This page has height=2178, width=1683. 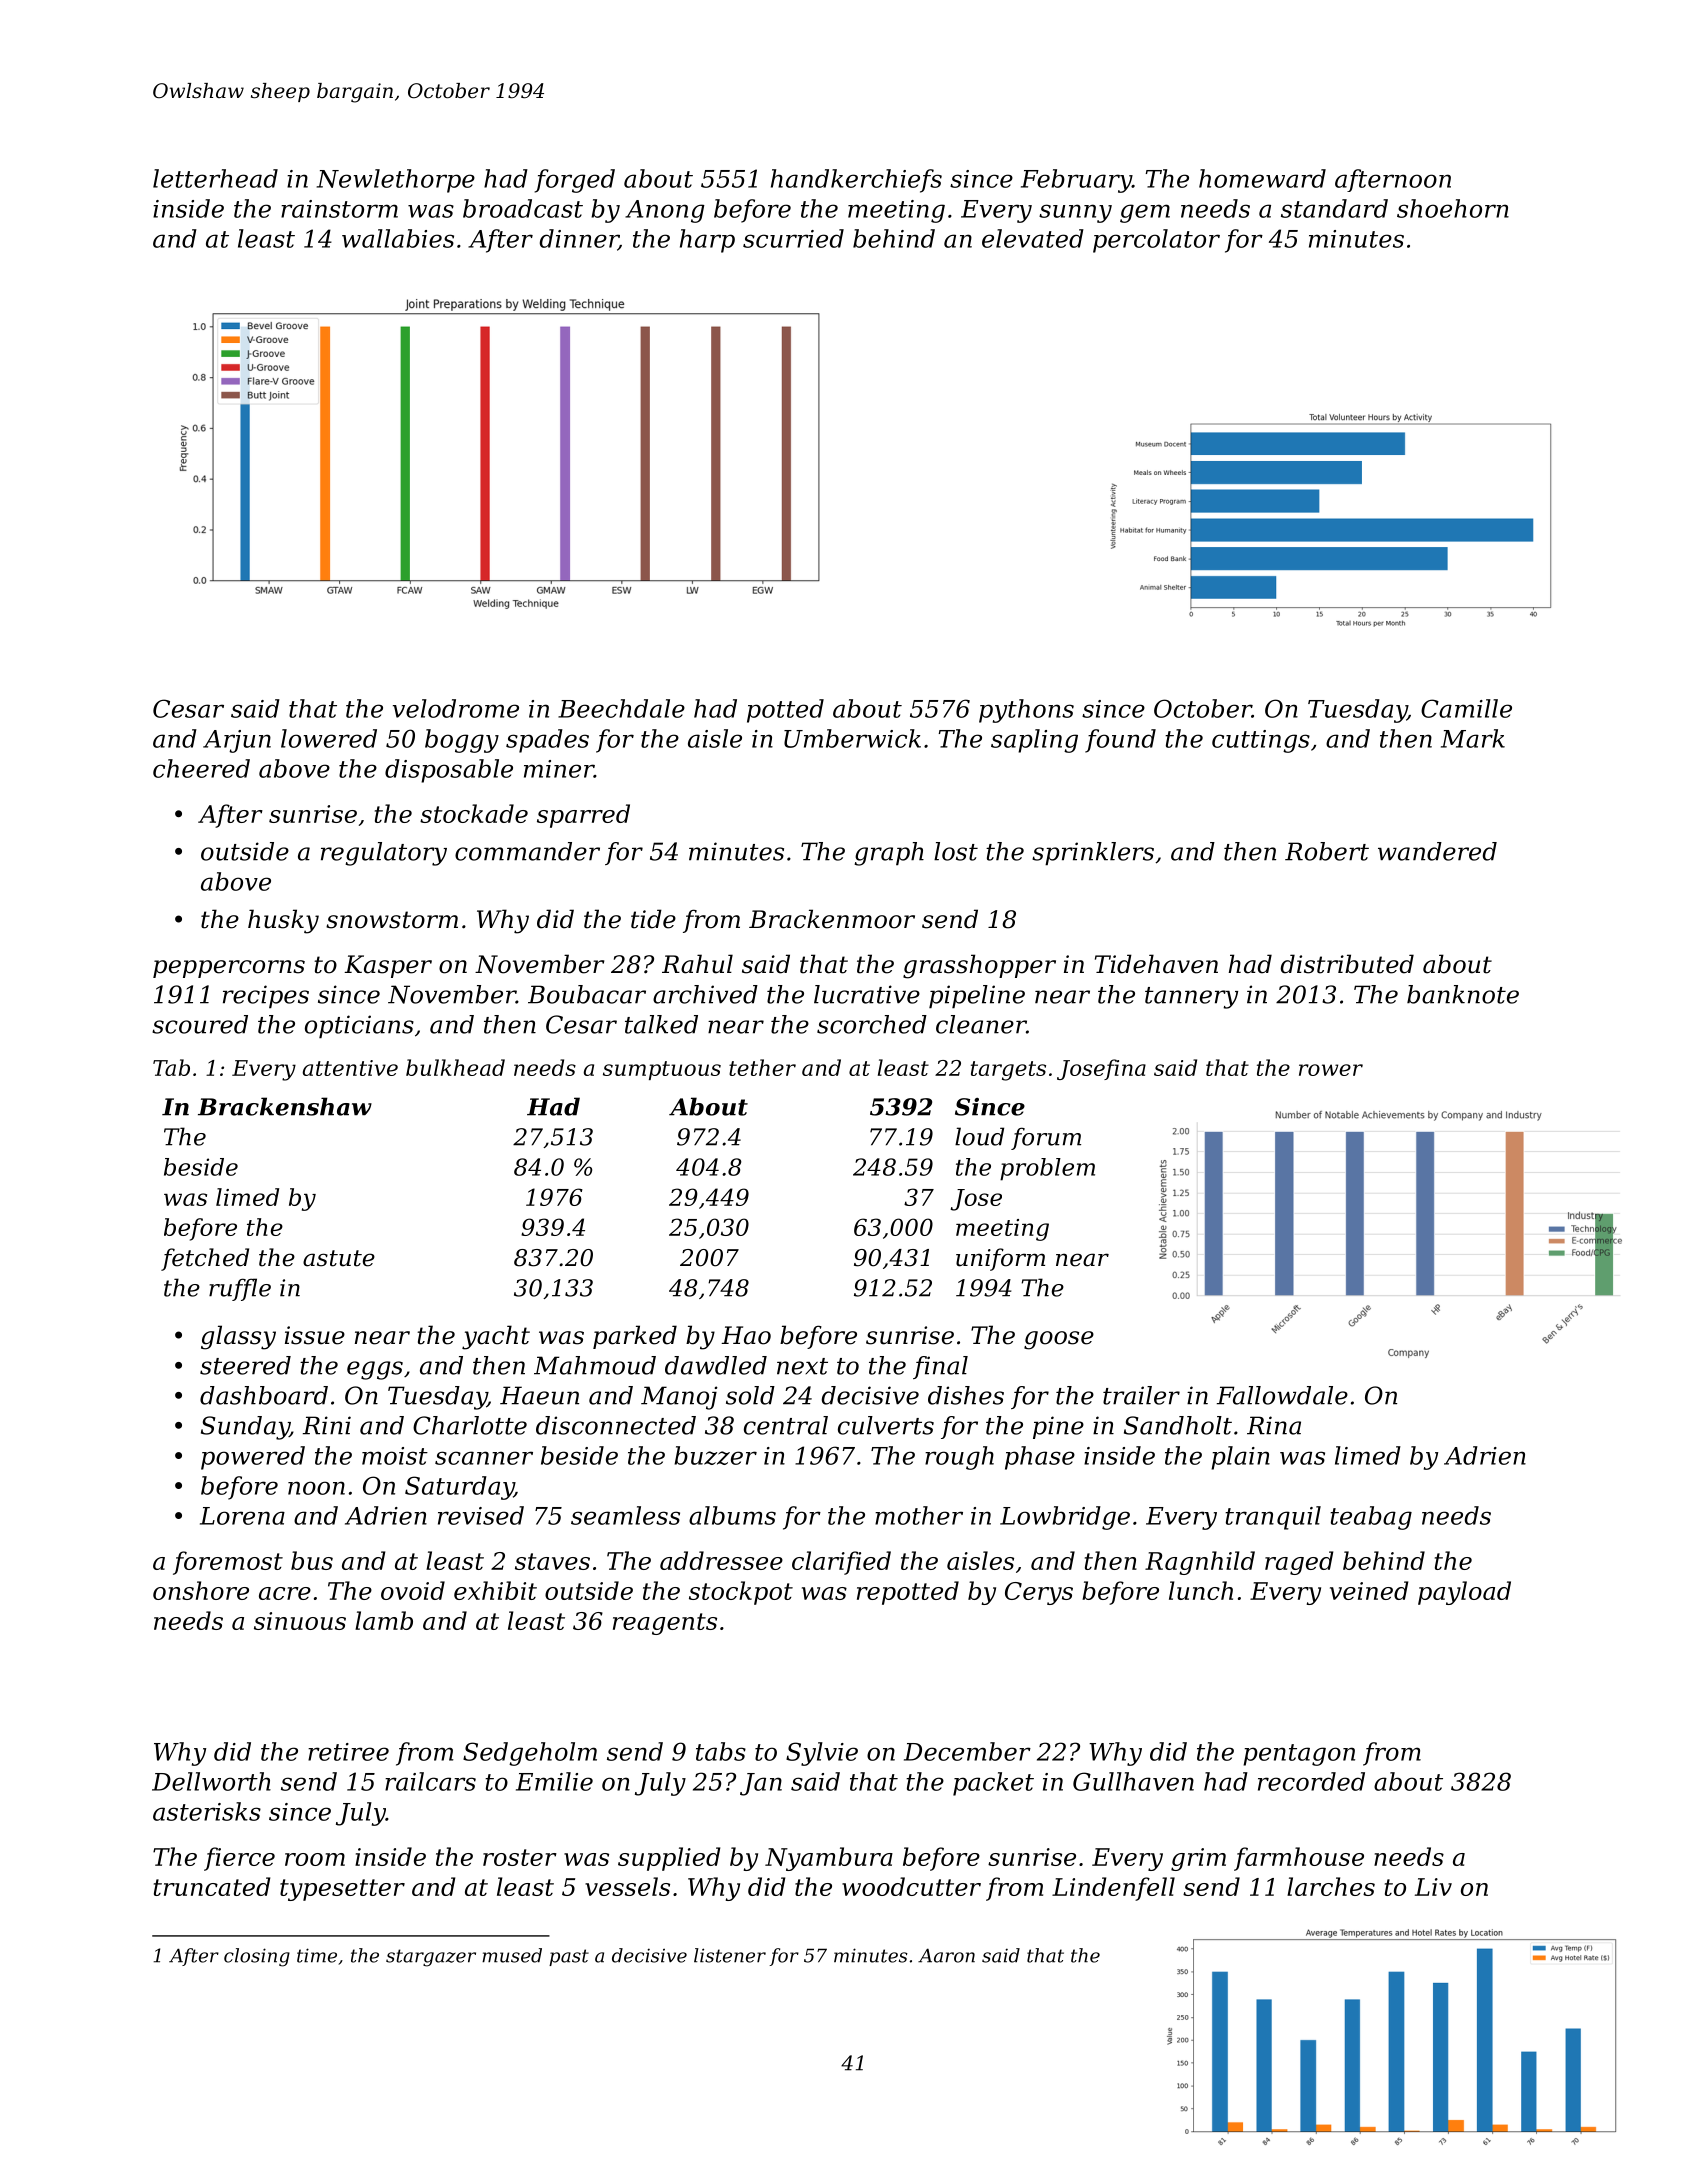 I want to click on Rahul, so click(x=697, y=964).
